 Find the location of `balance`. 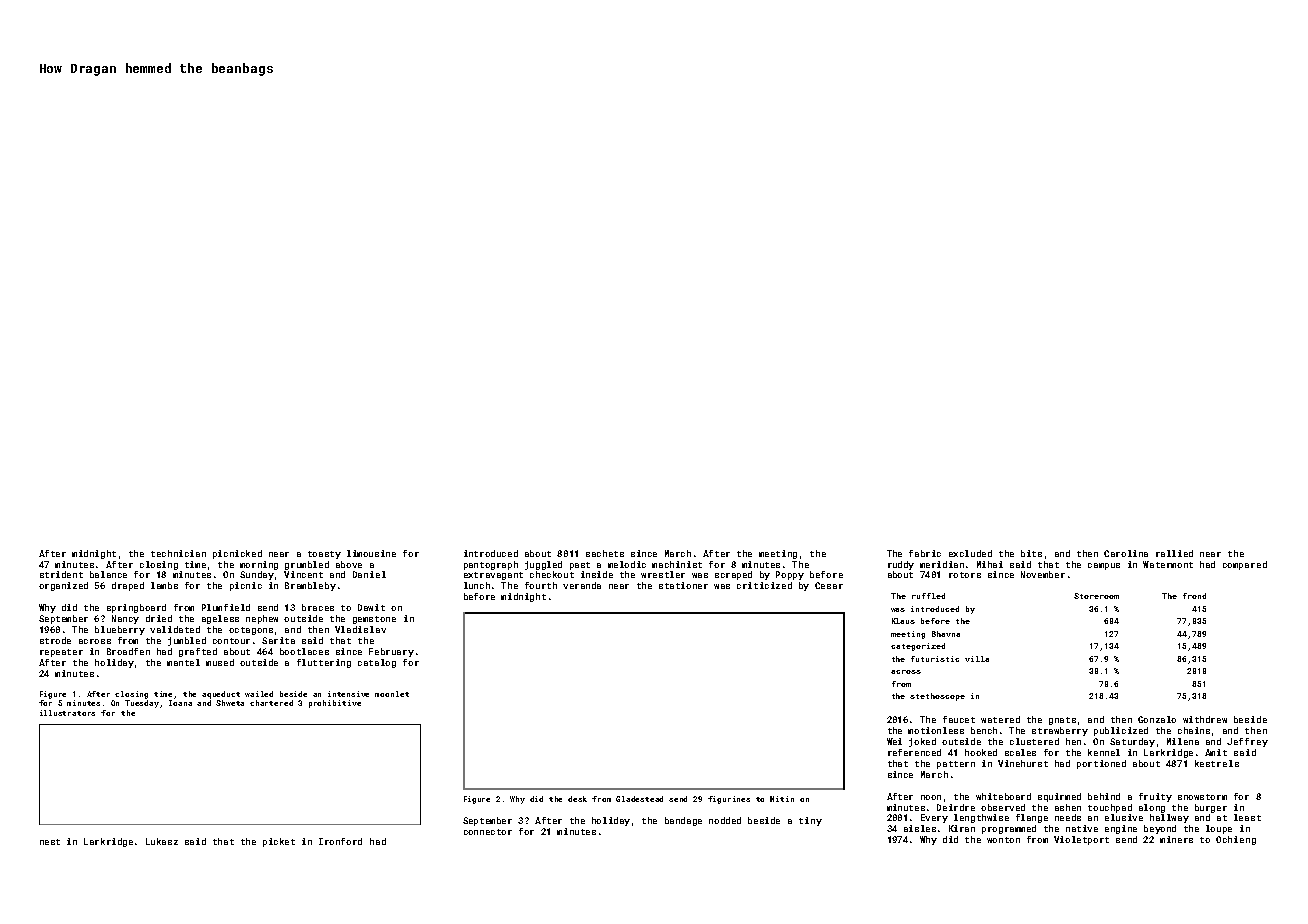

balance is located at coordinates (108, 574).
